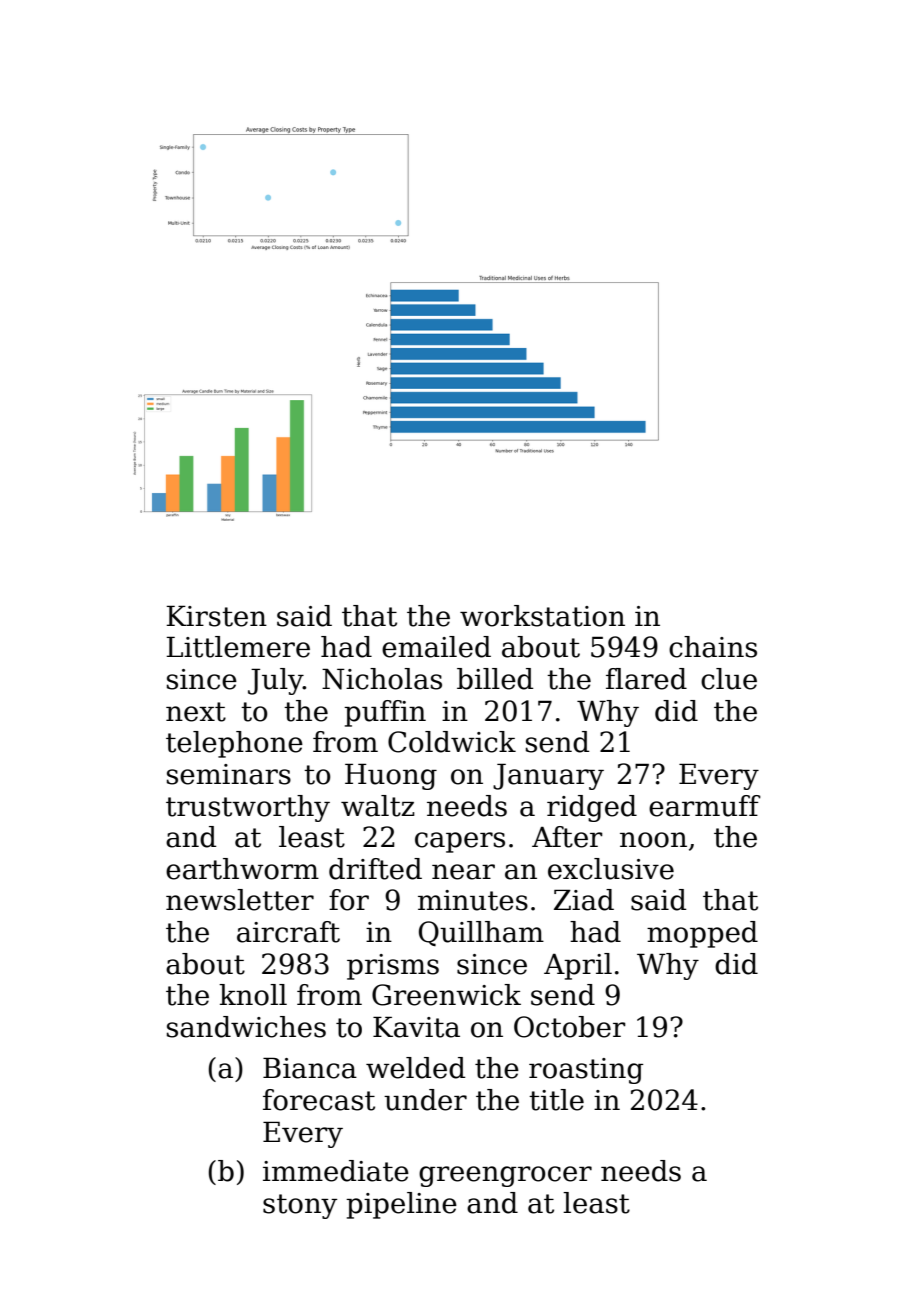 The image size is (924, 1311). Describe the element at coordinates (592, 808) in the screenshot. I see `ridged` at that location.
